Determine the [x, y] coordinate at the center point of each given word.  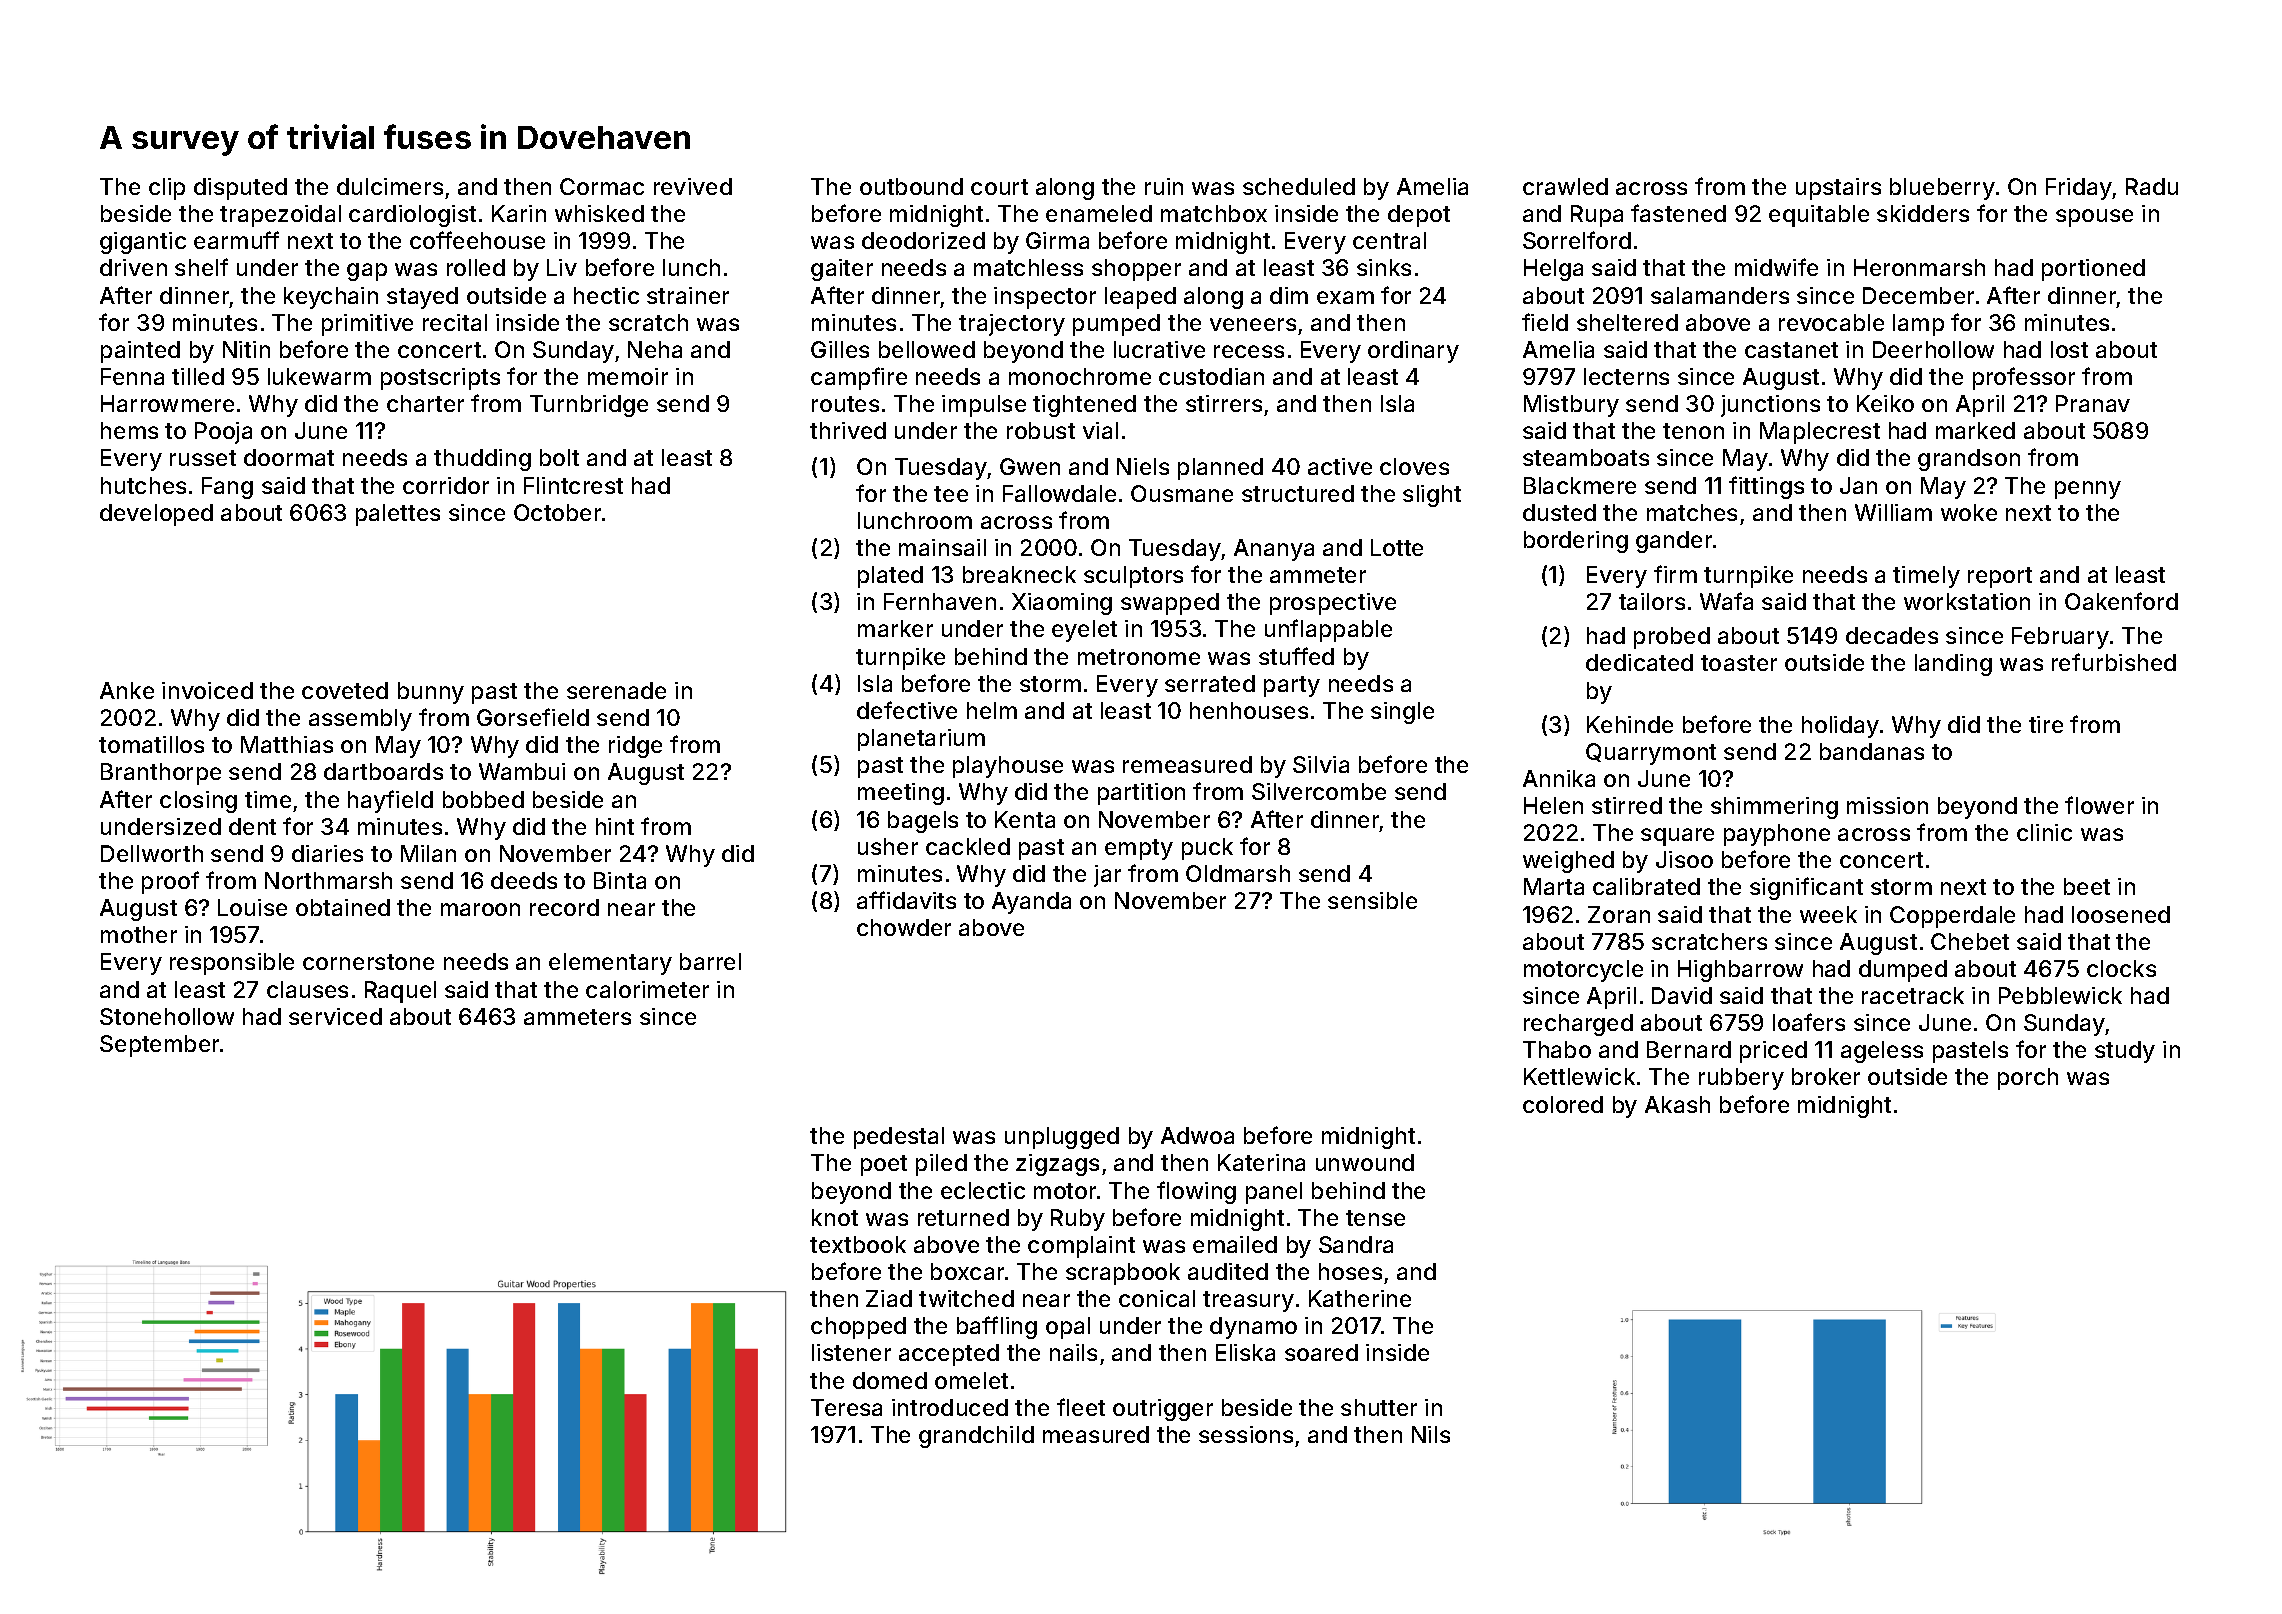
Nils [1431, 1434]
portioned [2093, 270]
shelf [201, 267]
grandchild [976, 1437]
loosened [2121, 914]
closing [198, 802]
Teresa [846, 1407]
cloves [1414, 466]
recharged [1578, 1025]
